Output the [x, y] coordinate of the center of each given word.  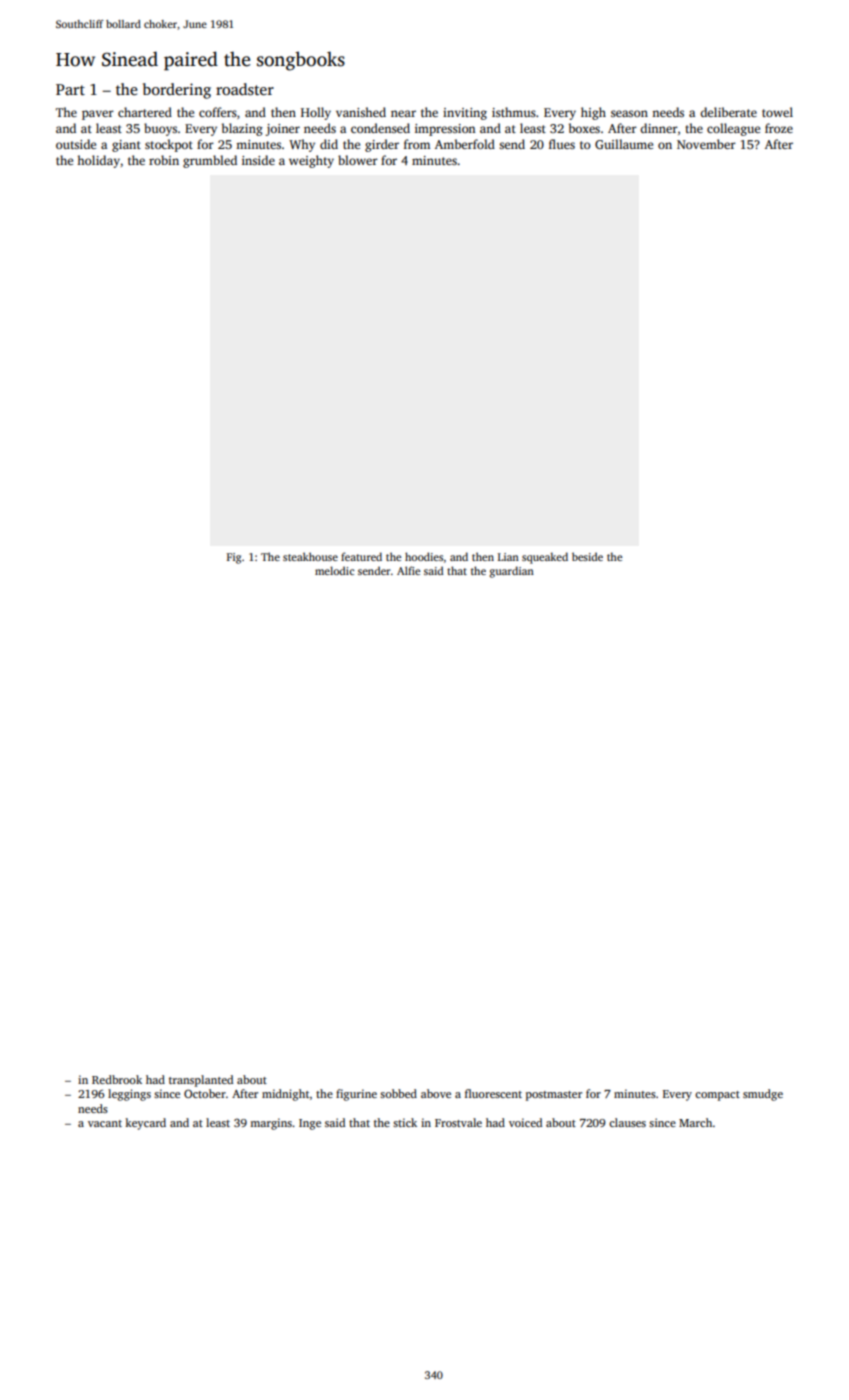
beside [587, 556]
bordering [177, 91]
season [629, 113]
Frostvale [458, 1122]
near [403, 113]
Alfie [408, 570]
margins [271, 1124]
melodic [334, 570]
